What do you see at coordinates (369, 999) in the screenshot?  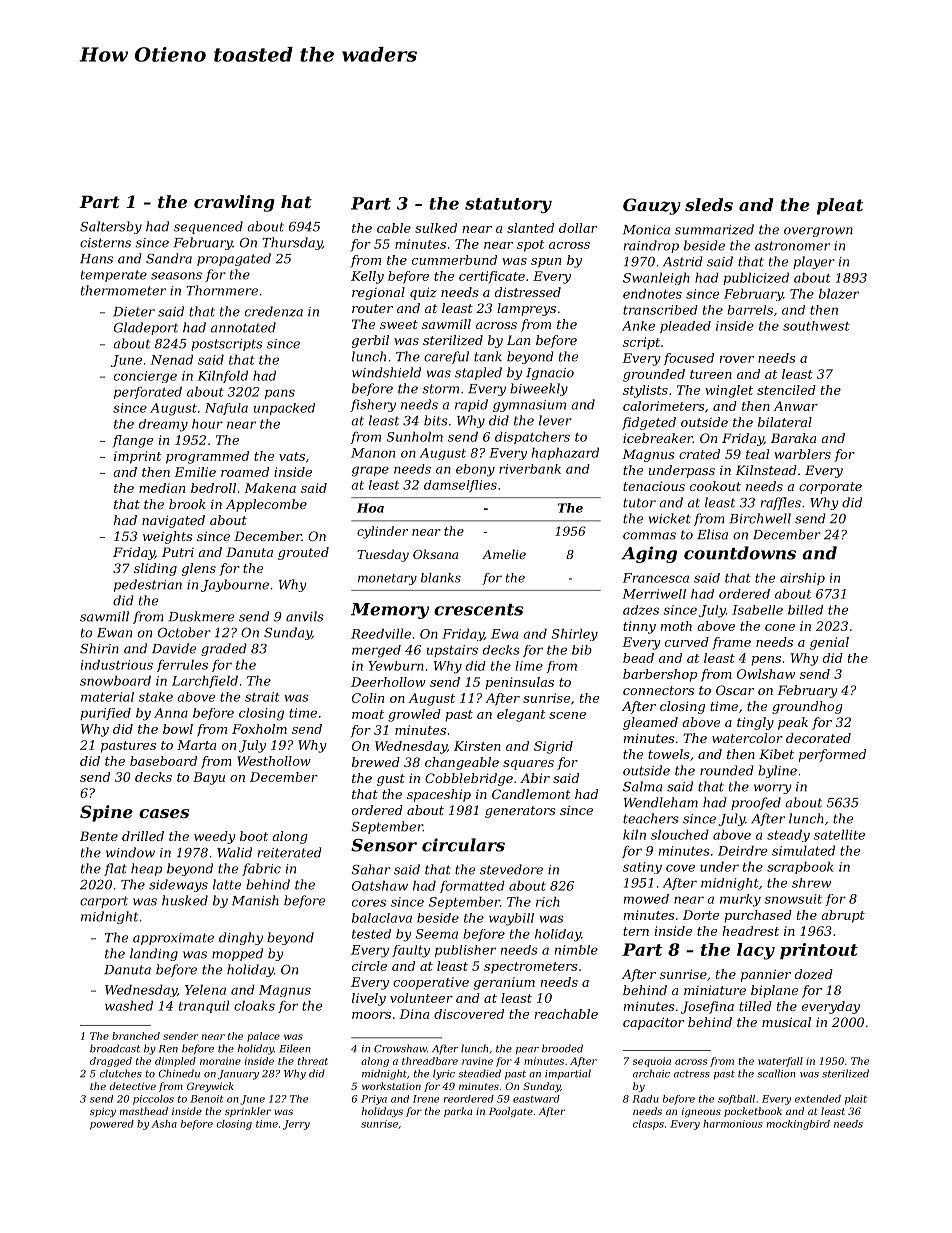 I see `lively` at bounding box center [369, 999].
